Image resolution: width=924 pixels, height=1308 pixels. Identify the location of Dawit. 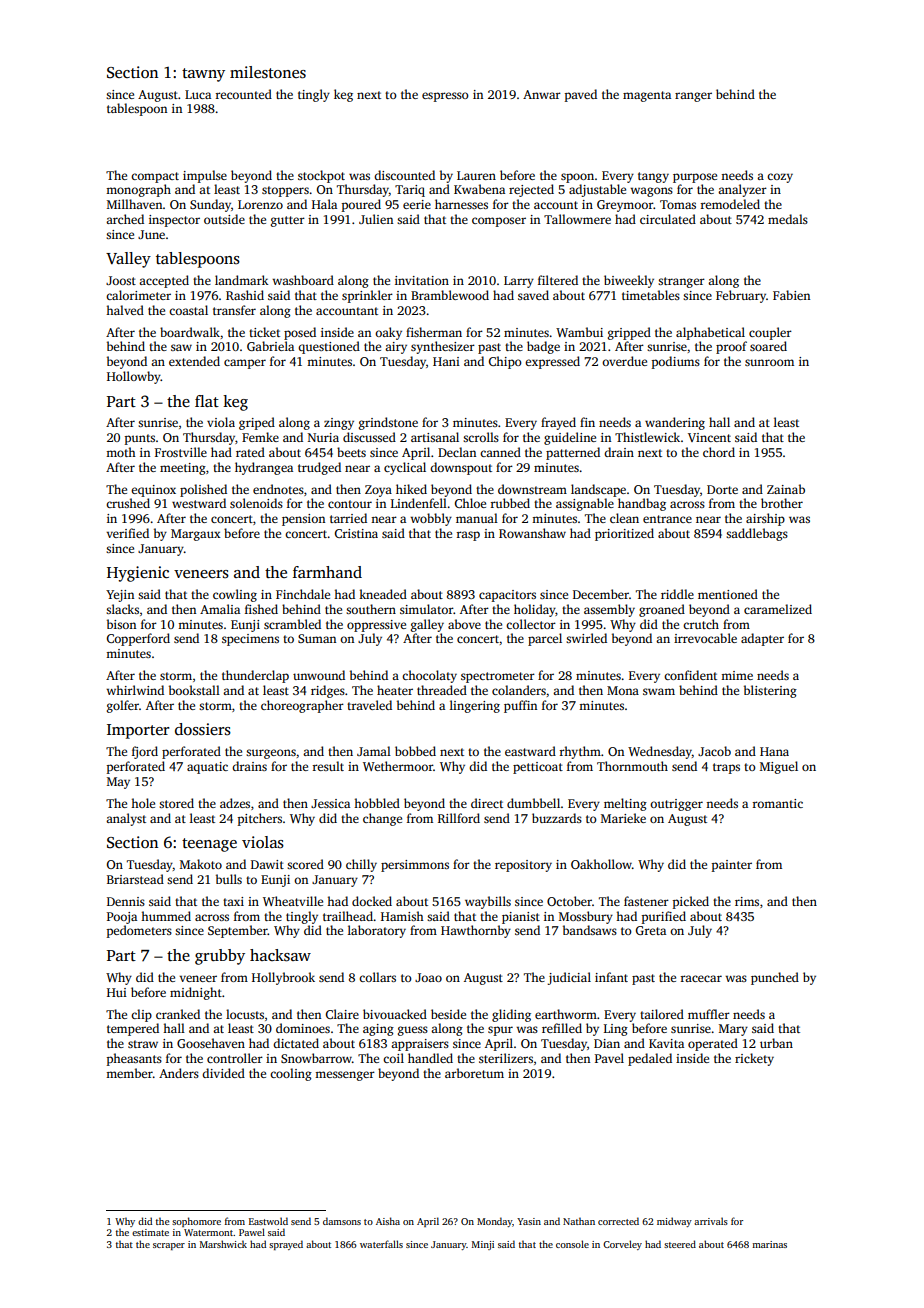
(267, 864).
